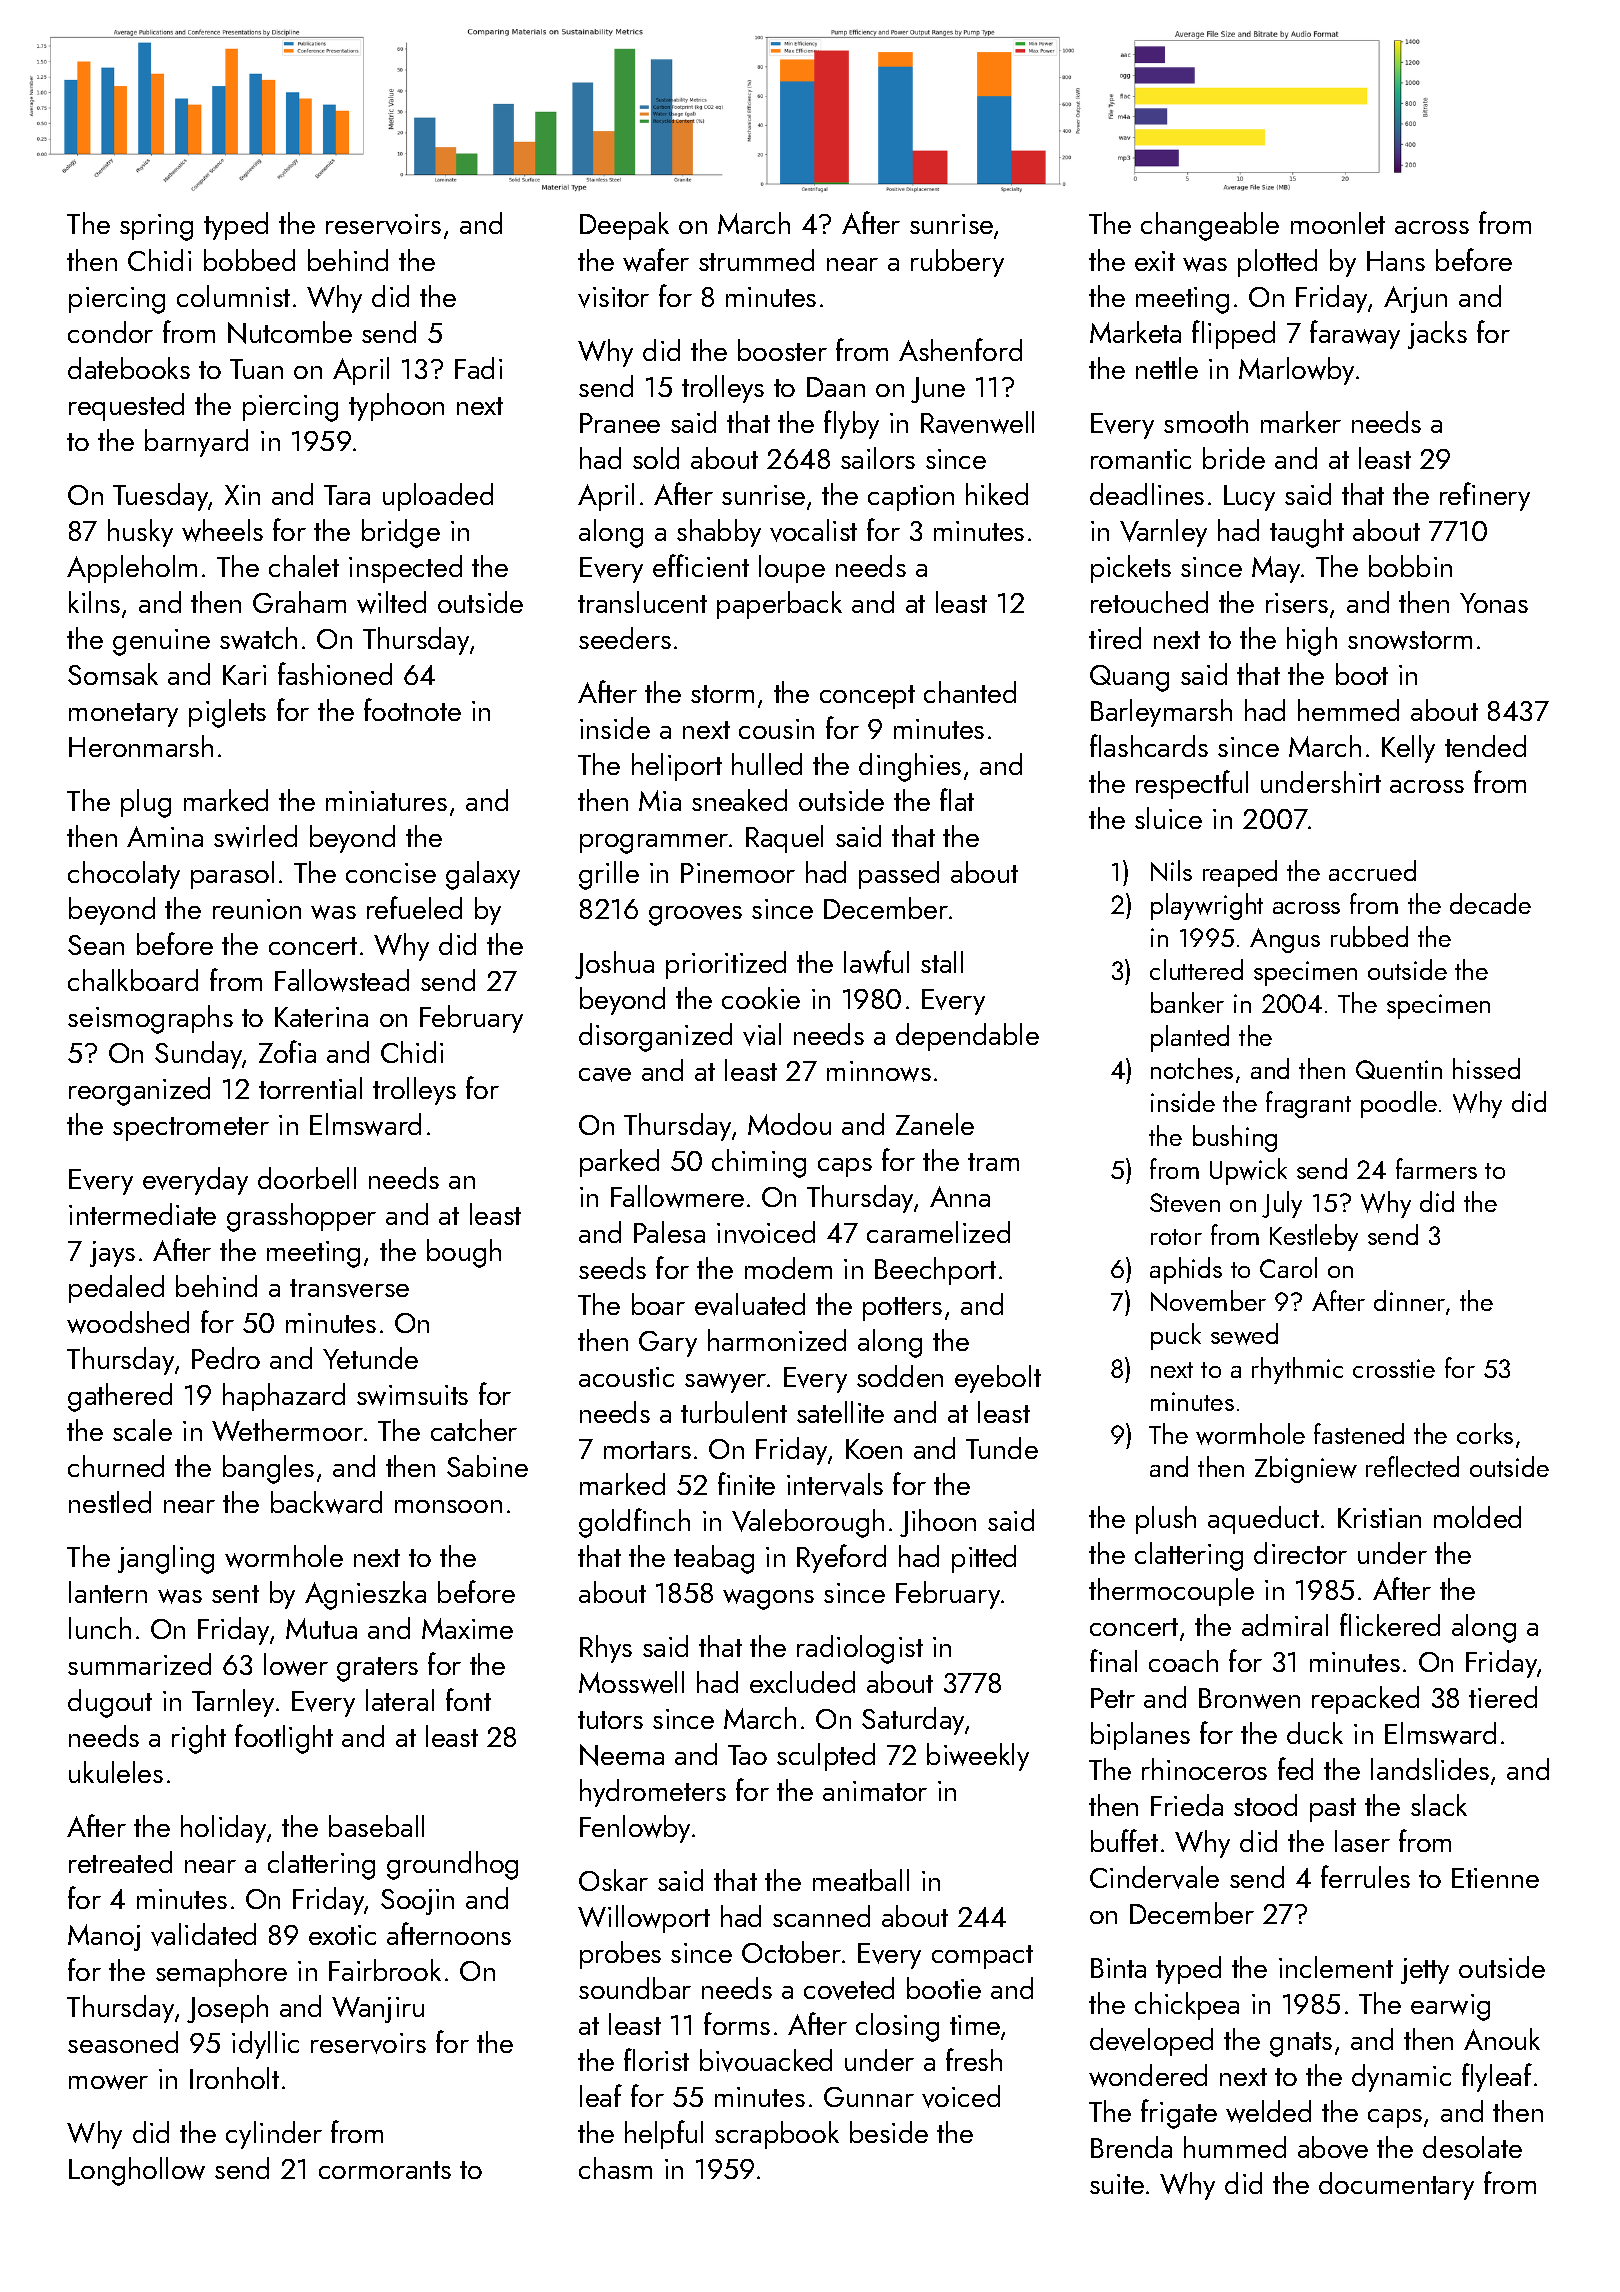 The height and width of the screenshot is (2292, 1620). Describe the element at coordinates (734, 1412) in the screenshot. I see `turbulent` at that location.
